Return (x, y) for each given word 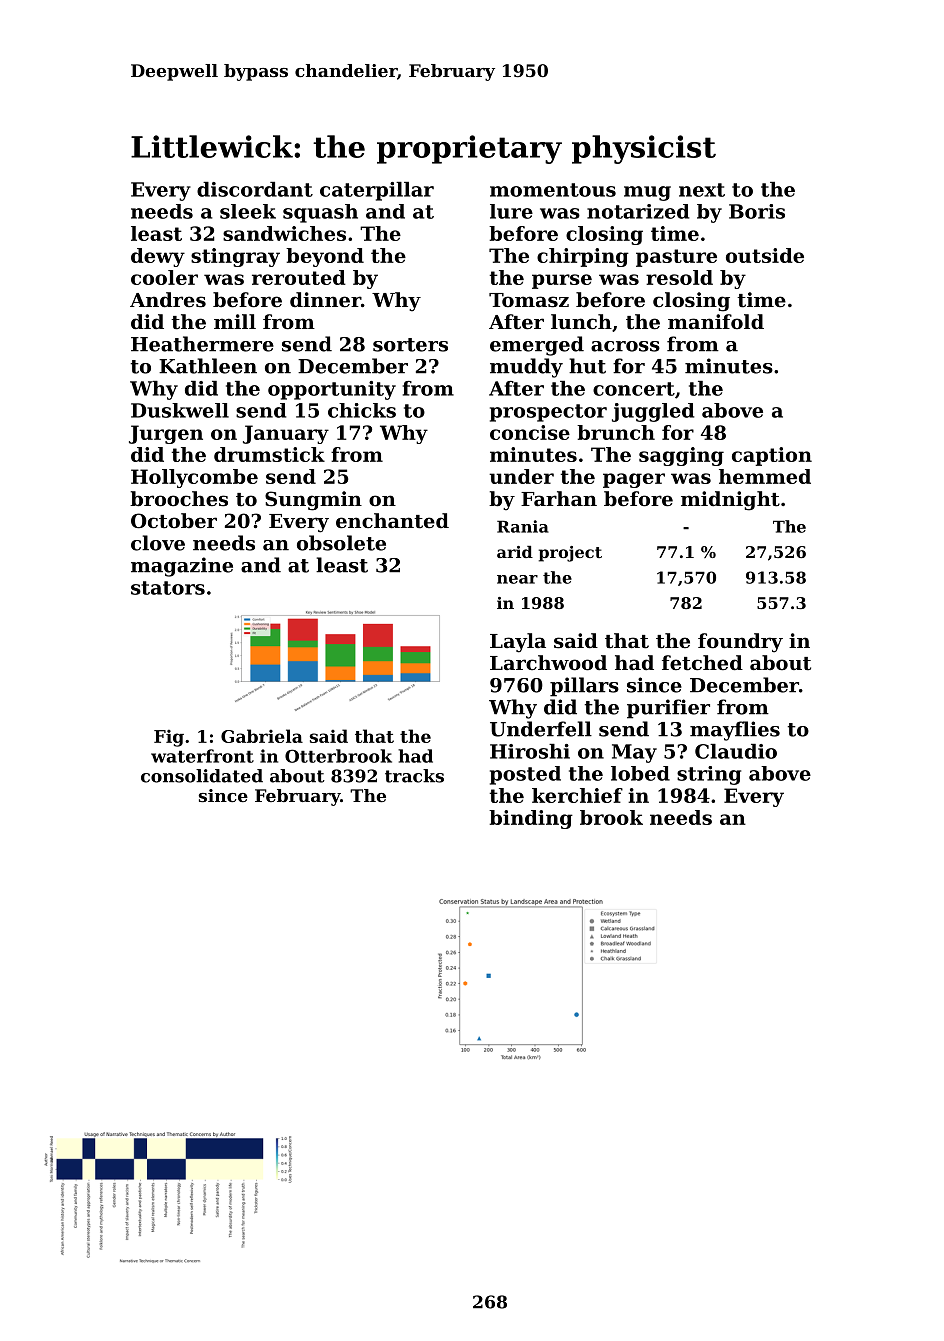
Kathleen (208, 366)
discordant (255, 189)
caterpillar (377, 191)
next (702, 190)
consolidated (202, 776)
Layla (518, 643)
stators (168, 588)
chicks (362, 410)
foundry (740, 643)
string (709, 775)
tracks (414, 776)
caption (772, 456)
